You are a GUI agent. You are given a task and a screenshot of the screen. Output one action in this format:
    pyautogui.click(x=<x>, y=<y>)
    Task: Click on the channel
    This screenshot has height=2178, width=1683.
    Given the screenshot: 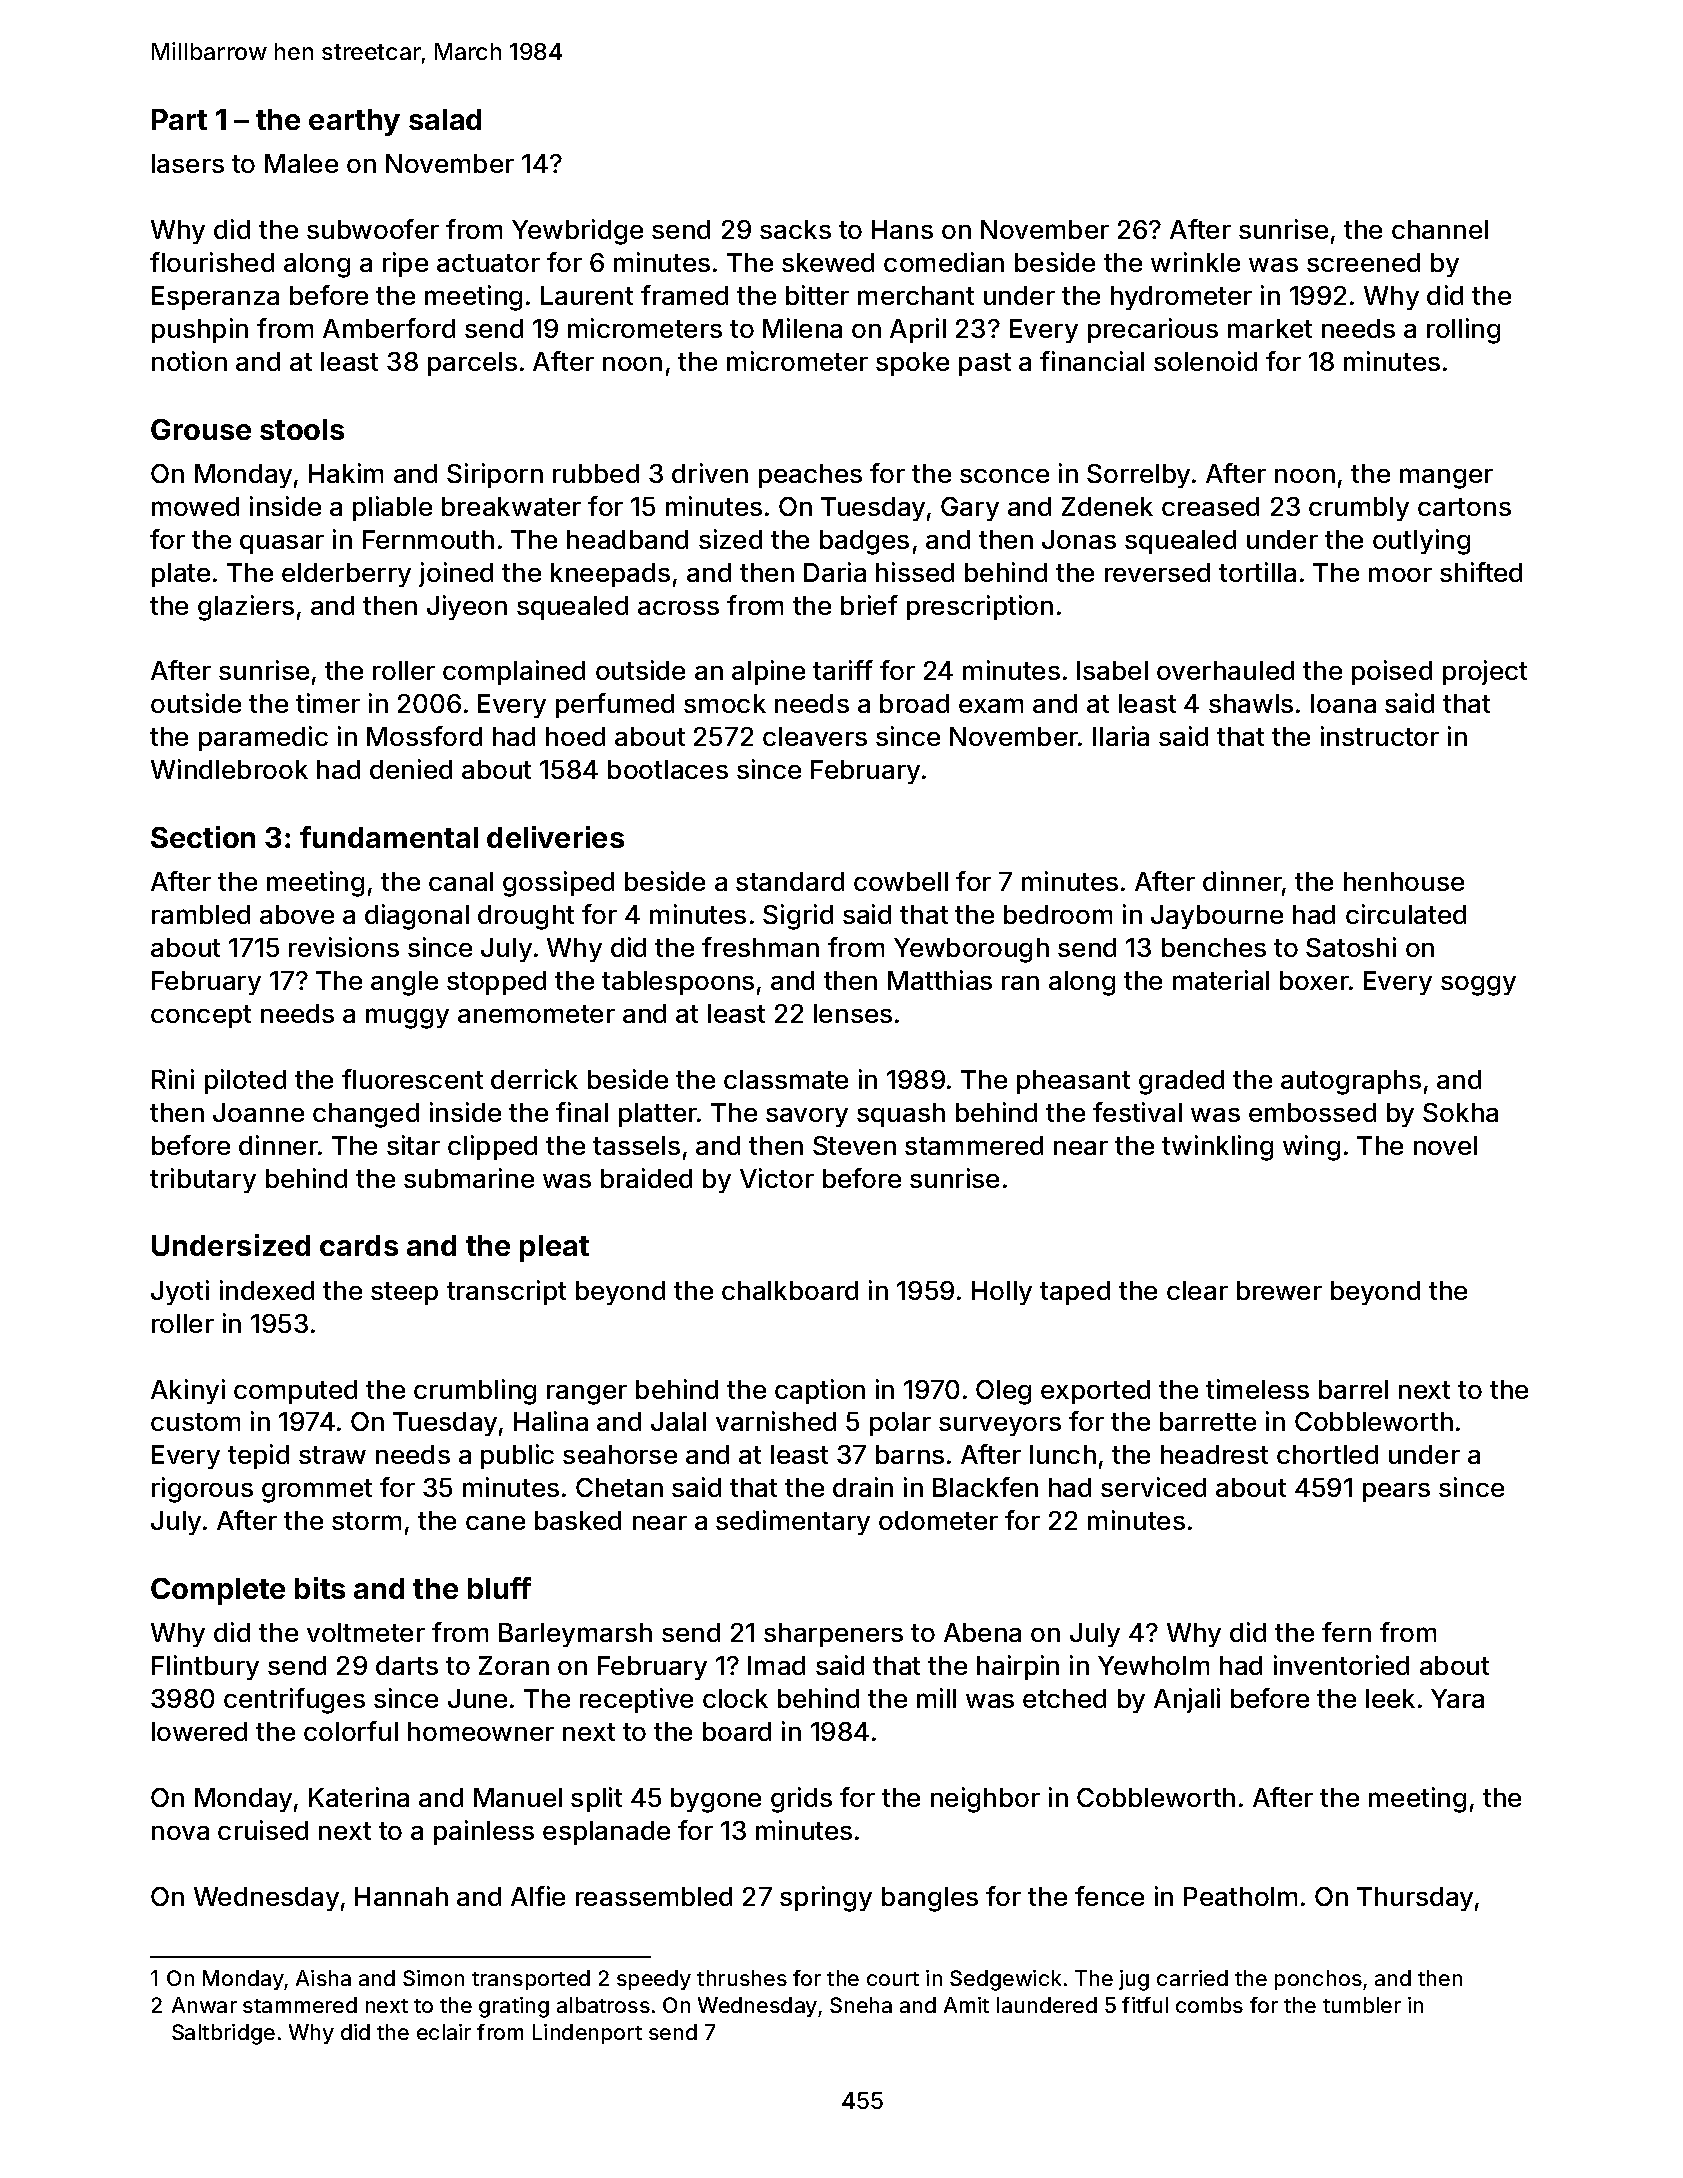 What is the action you would take?
    pyautogui.click(x=1440, y=229)
